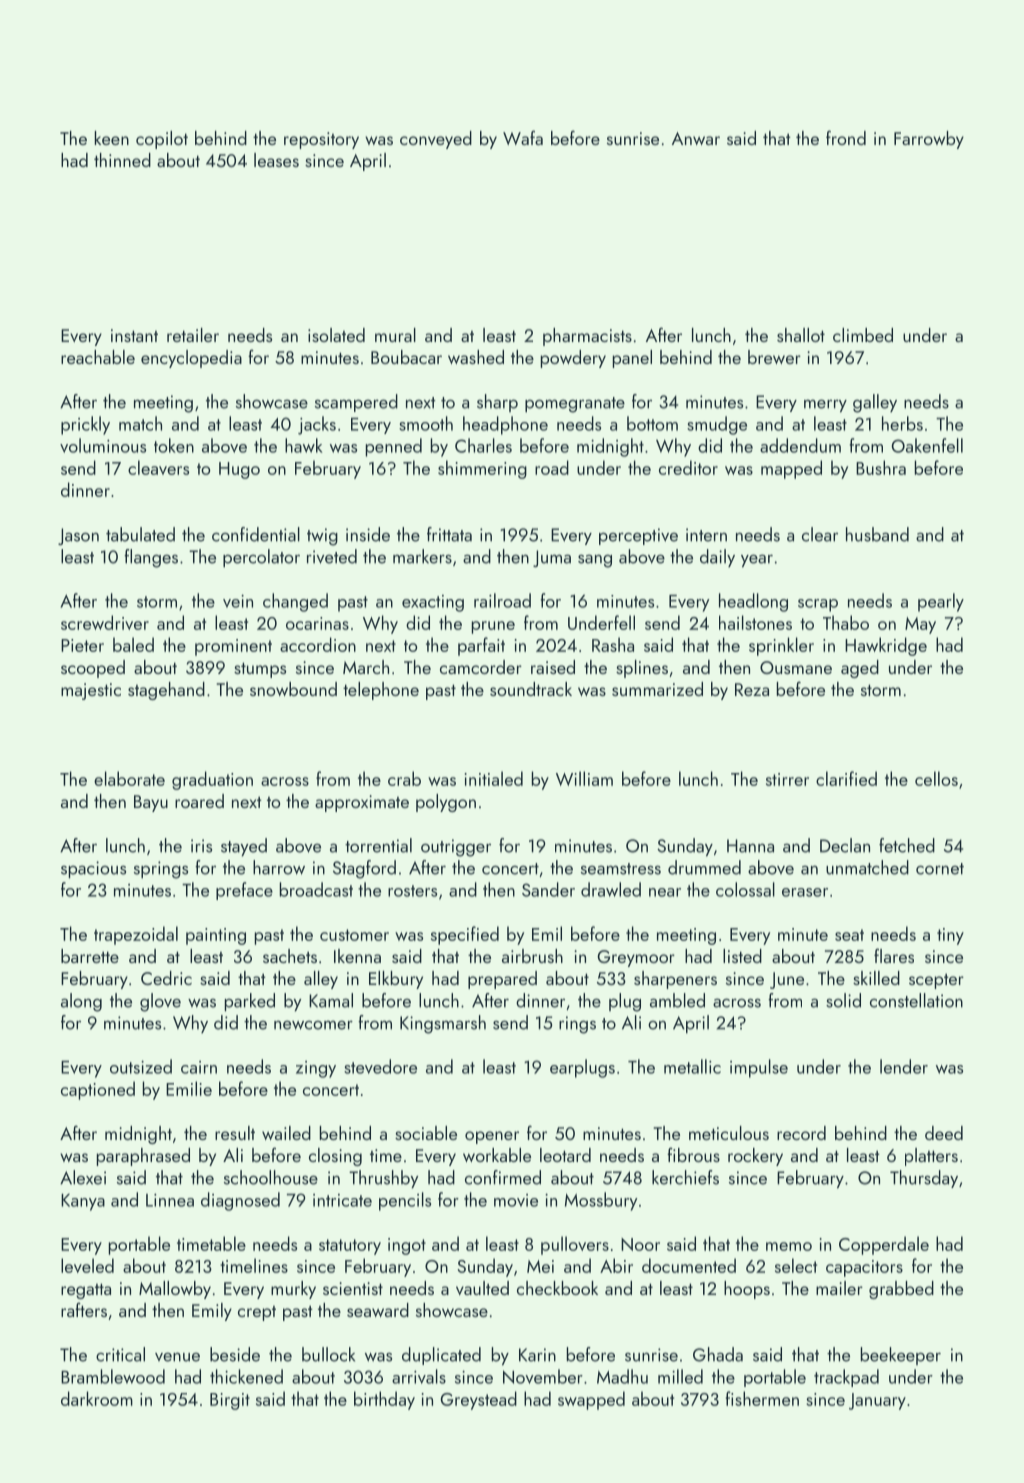  What do you see at coordinates (406, 357) in the screenshot?
I see `Boubacar` at bounding box center [406, 357].
